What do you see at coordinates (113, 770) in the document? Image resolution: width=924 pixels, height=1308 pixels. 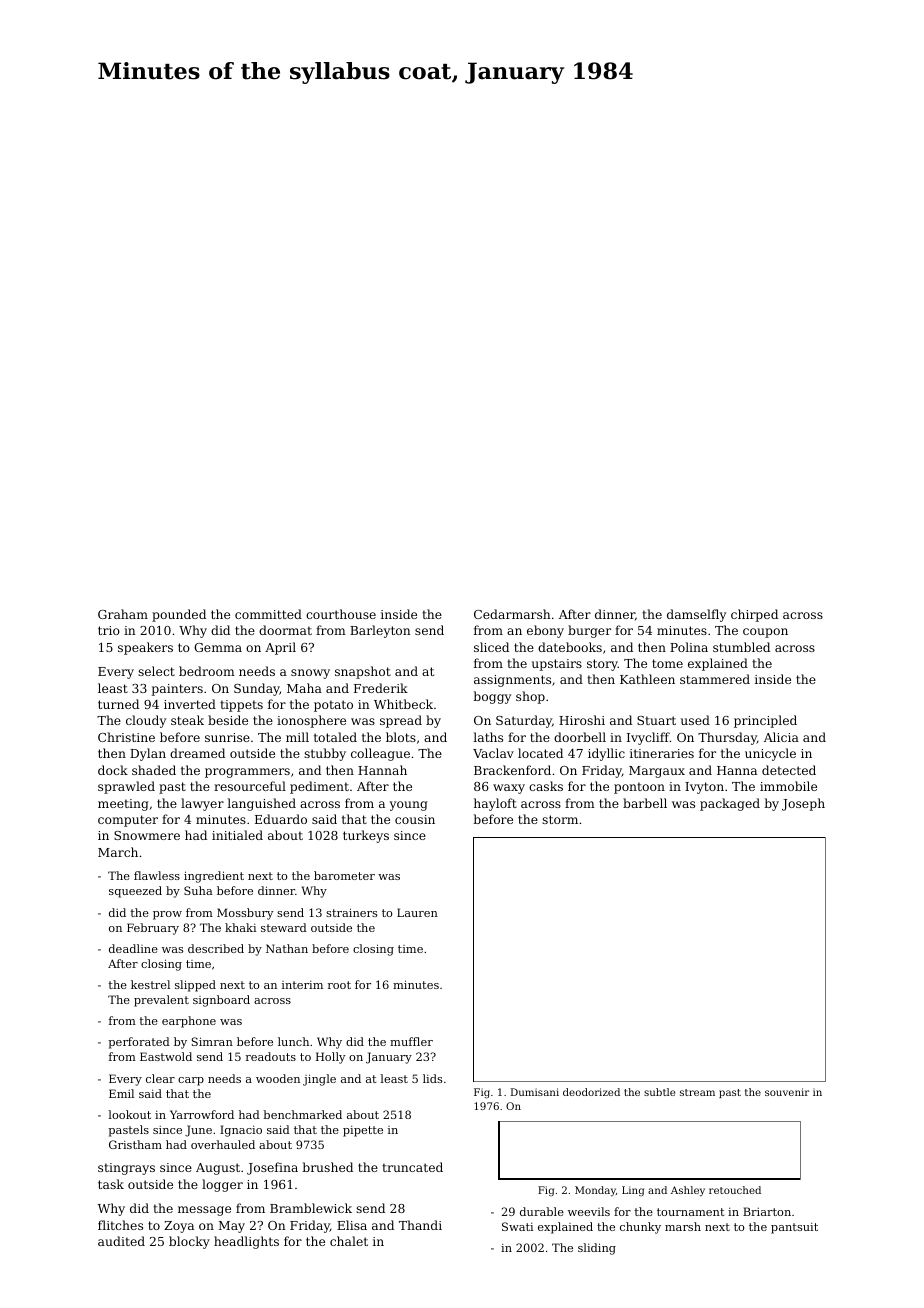 I see `dock` at bounding box center [113, 770].
